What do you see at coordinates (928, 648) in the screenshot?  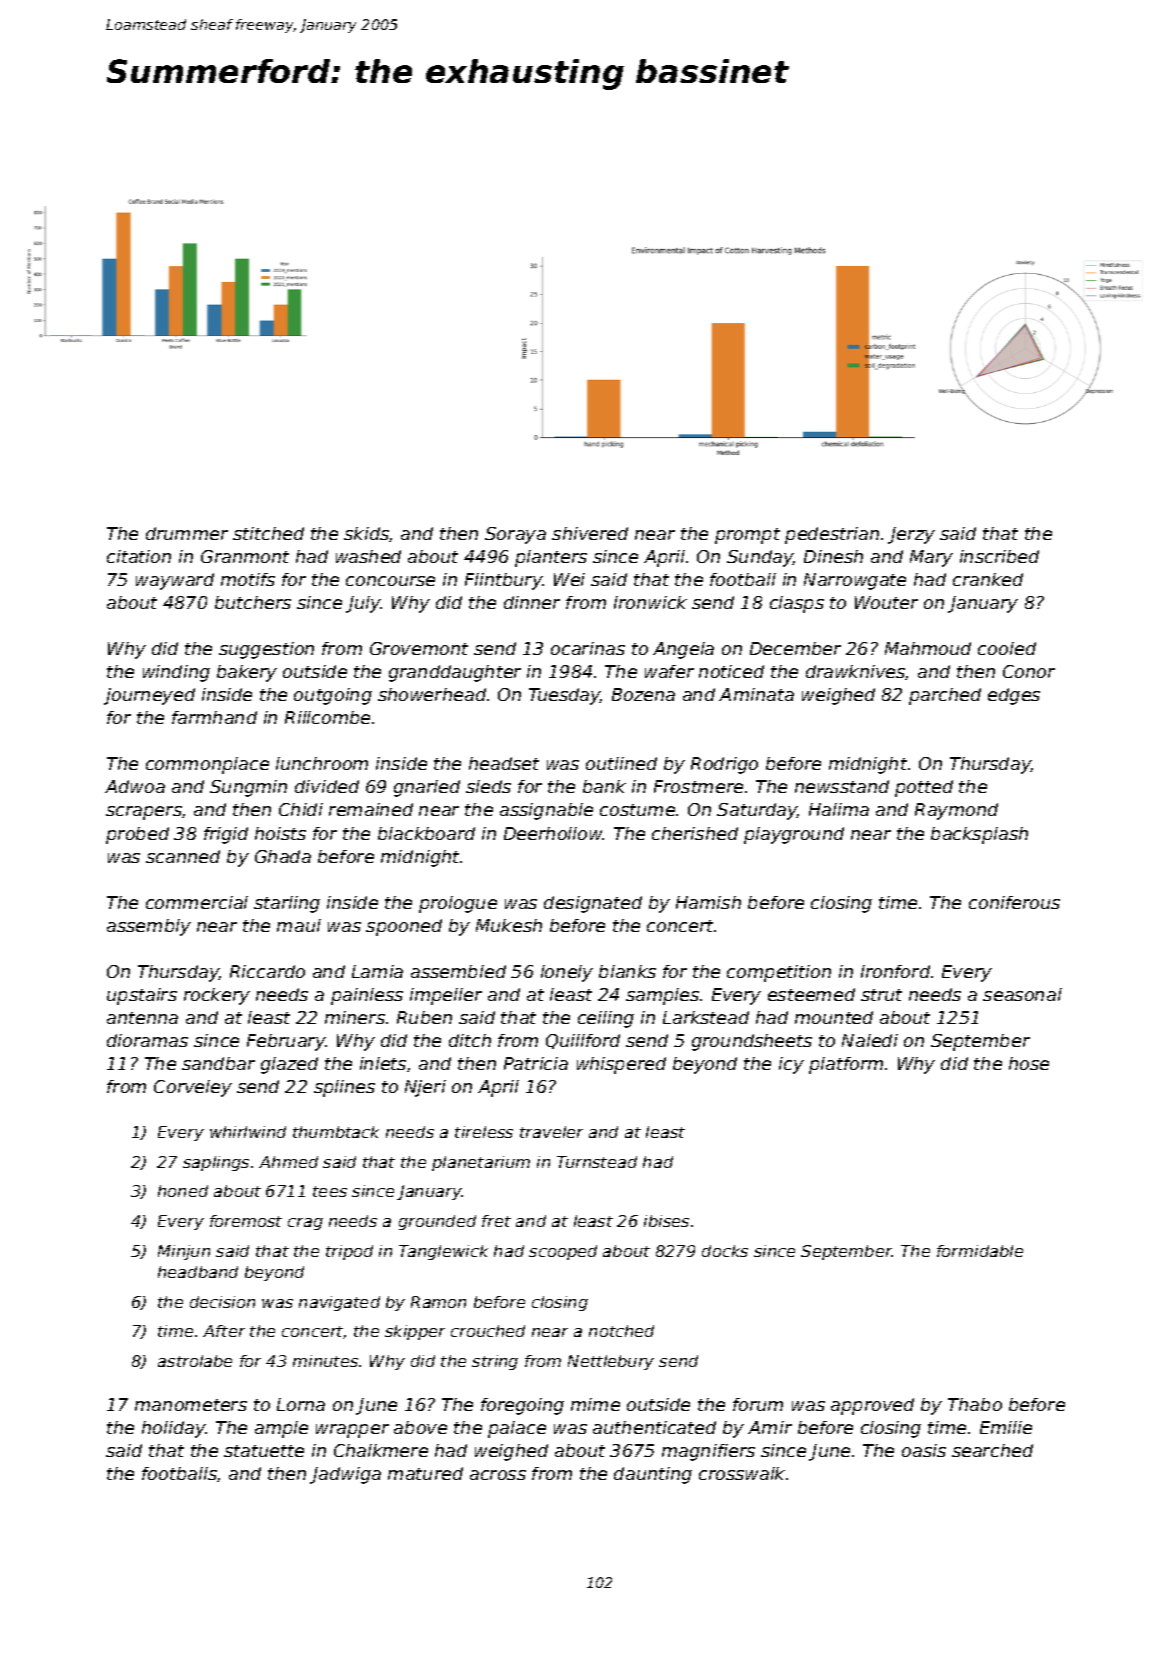 I see `Mahmoud` at bounding box center [928, 648].
